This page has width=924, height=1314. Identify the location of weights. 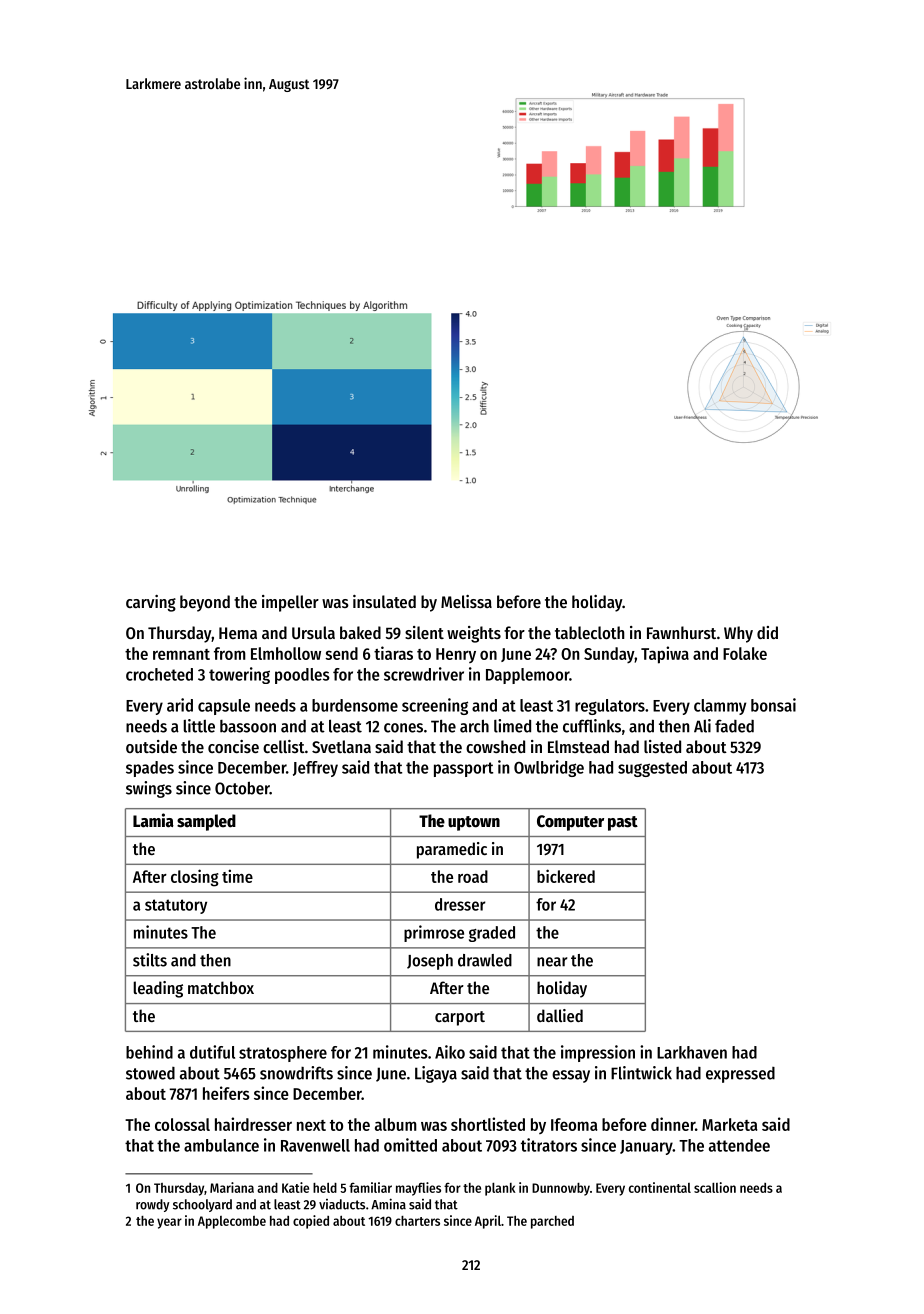
(474, 634).
